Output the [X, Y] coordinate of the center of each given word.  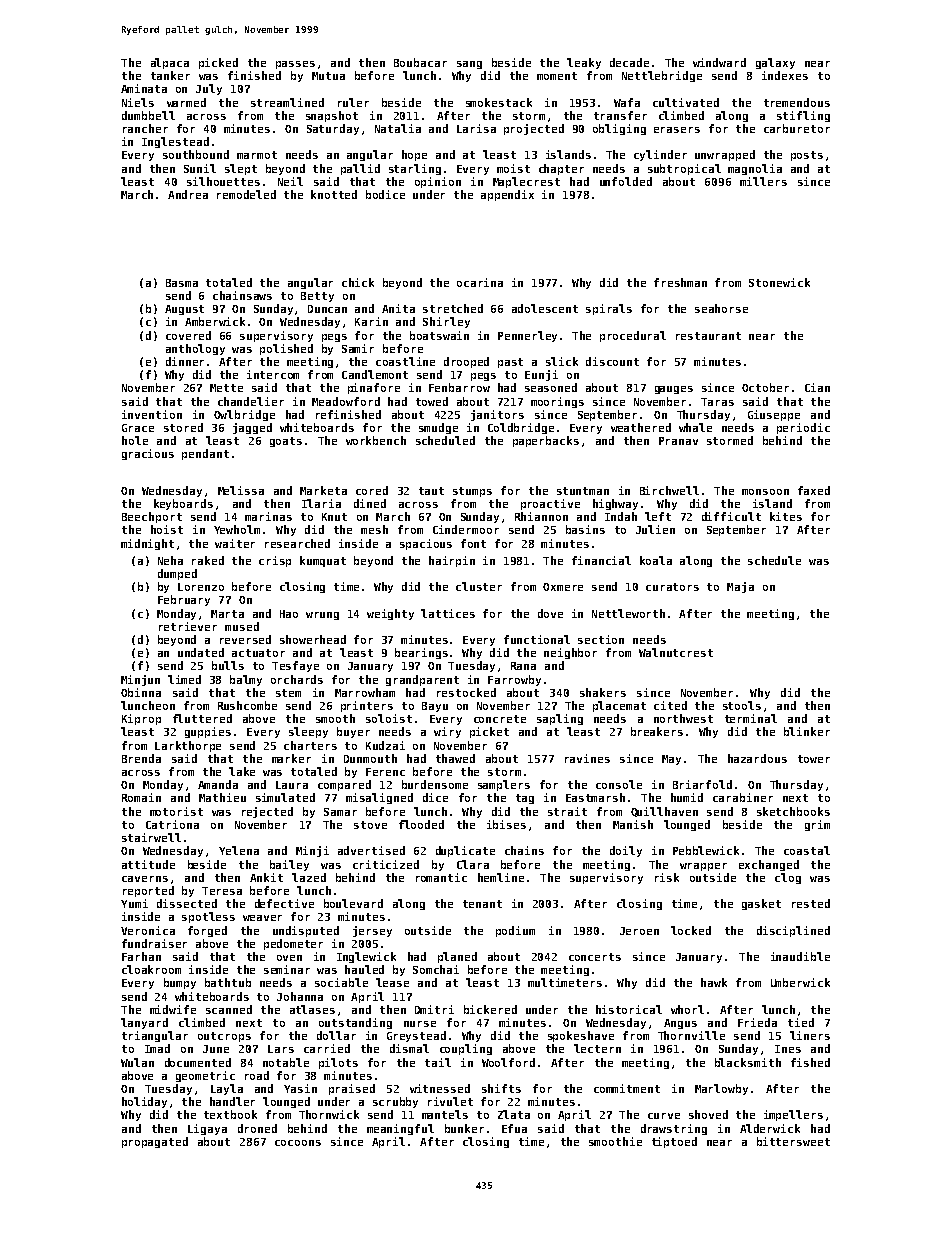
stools [742, 705]
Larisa [476, 128]
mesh [374, 529]
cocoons [298, 1143]
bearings [421, 653]
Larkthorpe [188, 746]
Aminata [144, 88]
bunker [464, 1128]
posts [807, 156]
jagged [252, 428]
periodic [803, 428]
